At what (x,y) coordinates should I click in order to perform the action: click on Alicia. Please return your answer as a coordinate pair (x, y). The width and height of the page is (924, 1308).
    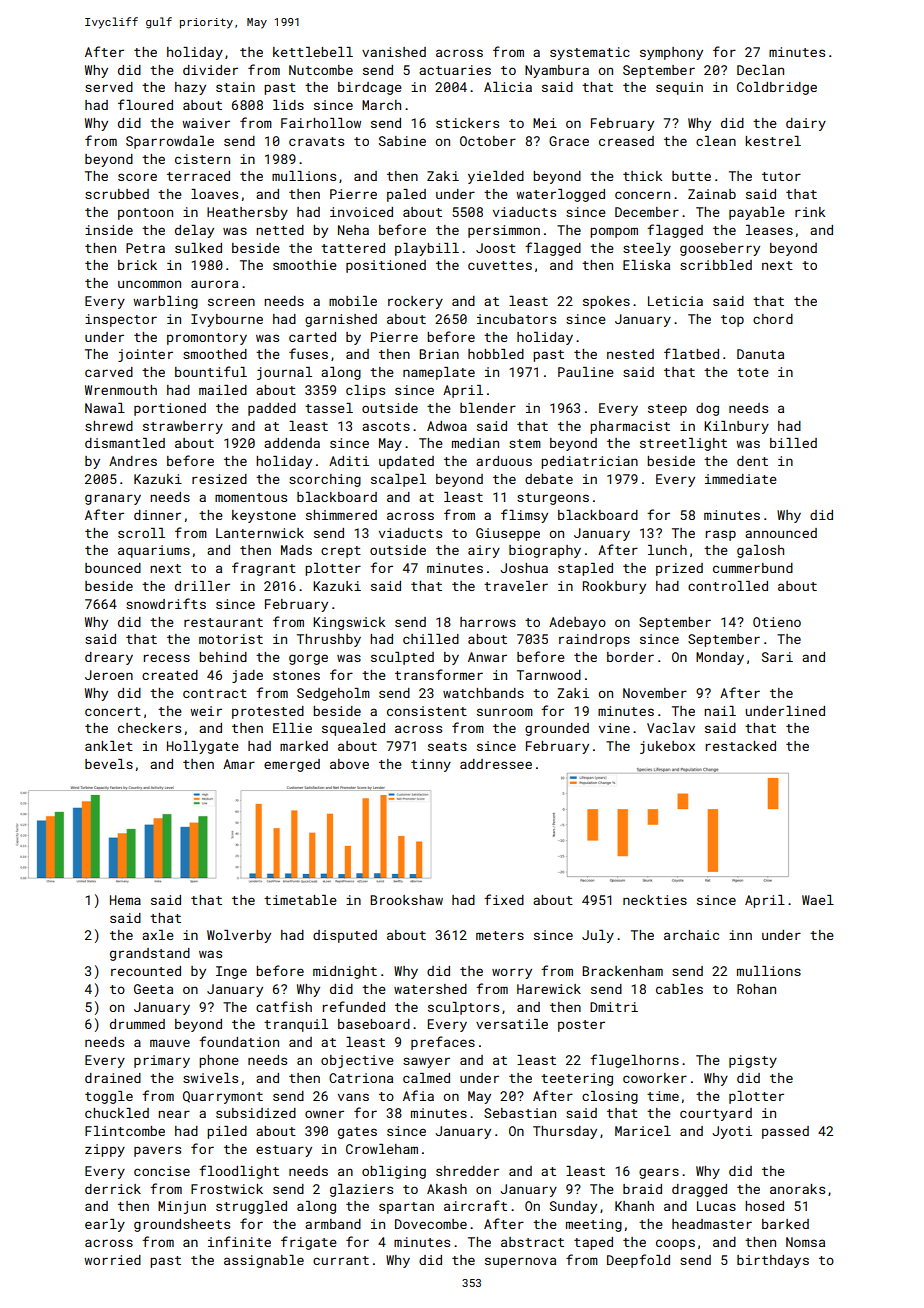
    Looking at the image, I should click on (508, 87).
